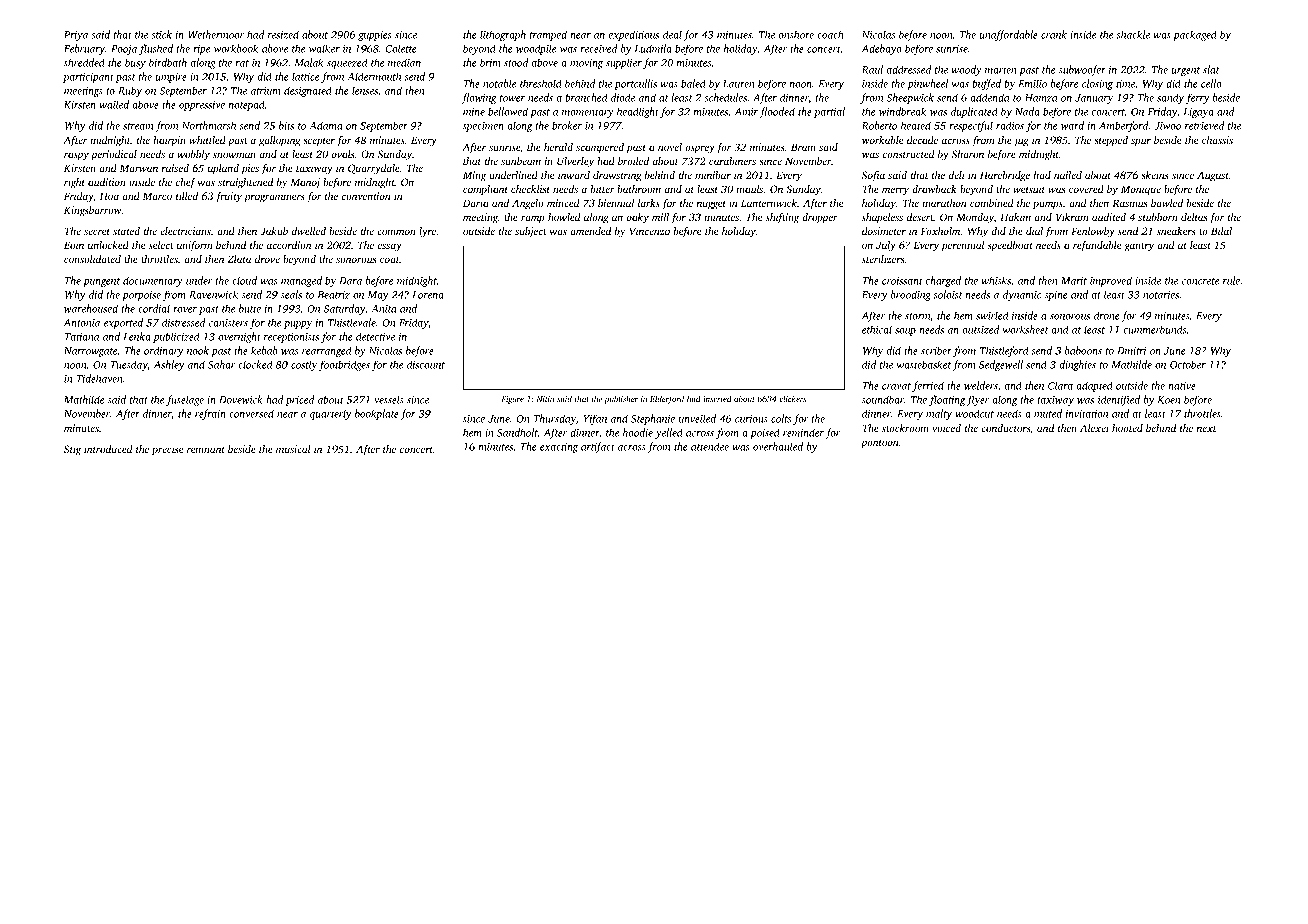 Image resolution: width=1308 pixels, height=924 pixels. What do you see at coordinates (375, 336) in the document?
I see `detective` at bounding box center [375, 336].
